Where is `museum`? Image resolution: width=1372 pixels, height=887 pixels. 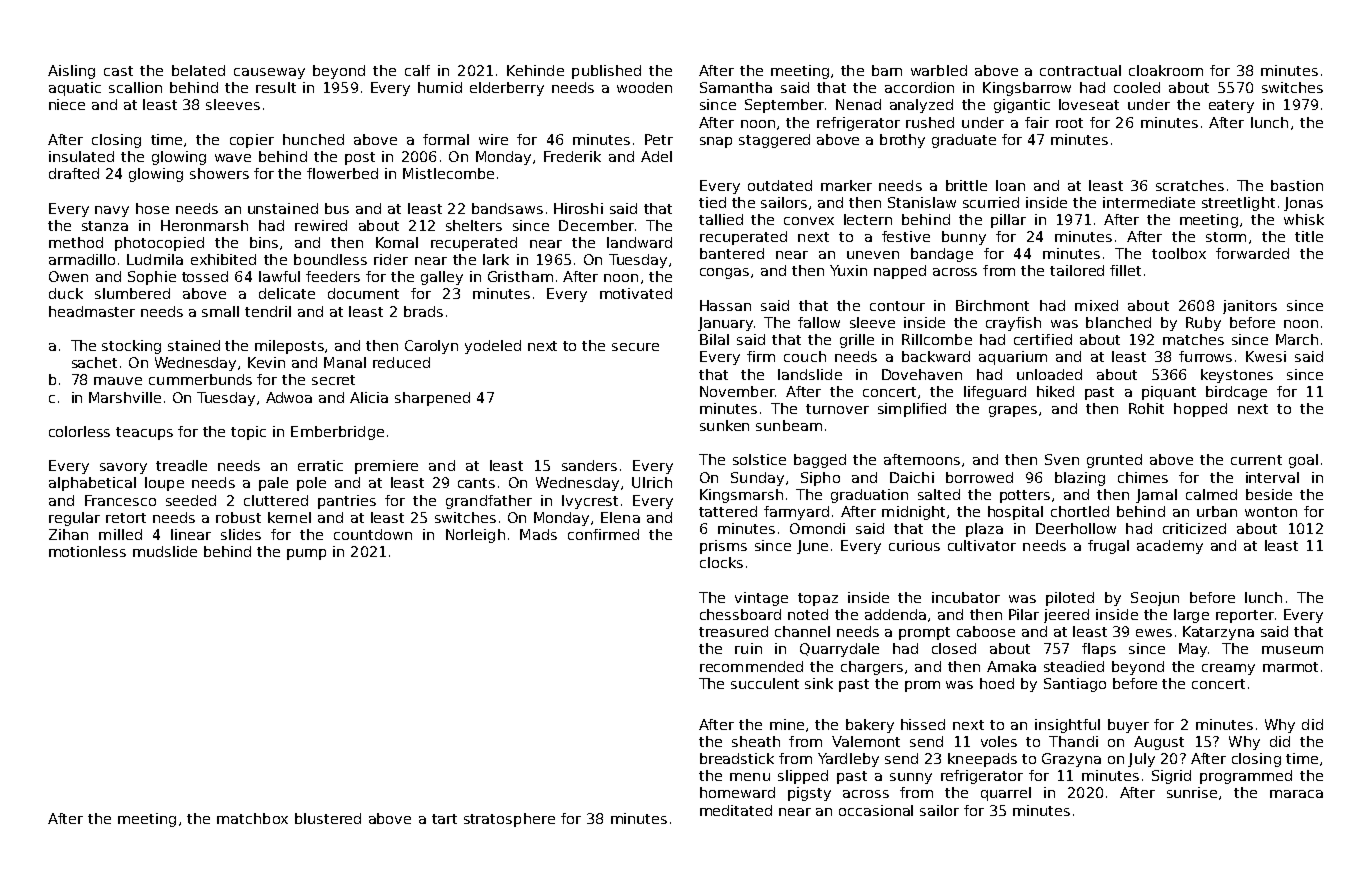 museum is located at coordinates (1292, 650).
